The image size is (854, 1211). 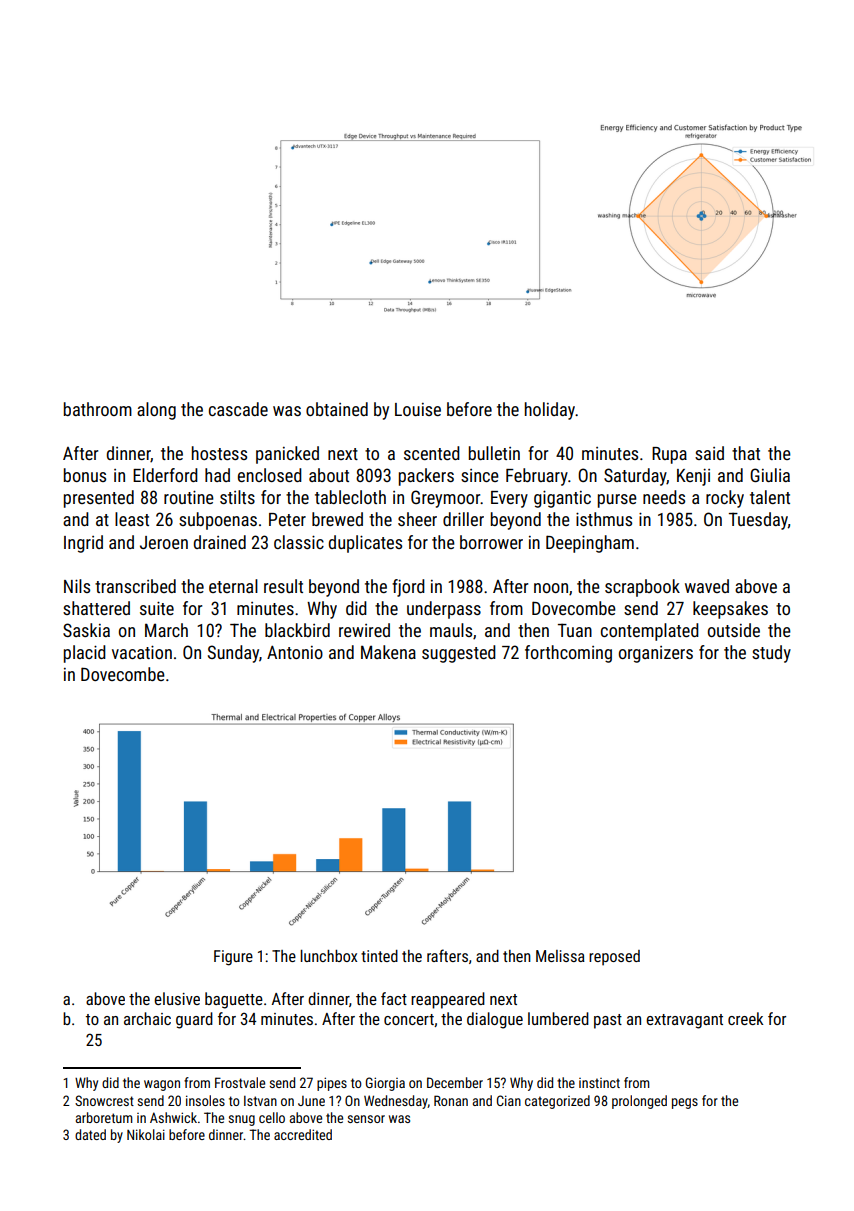 What do you see at coordinates (771, 654) in the screenshot?
I see `study` at bounding box center [771, 654].
